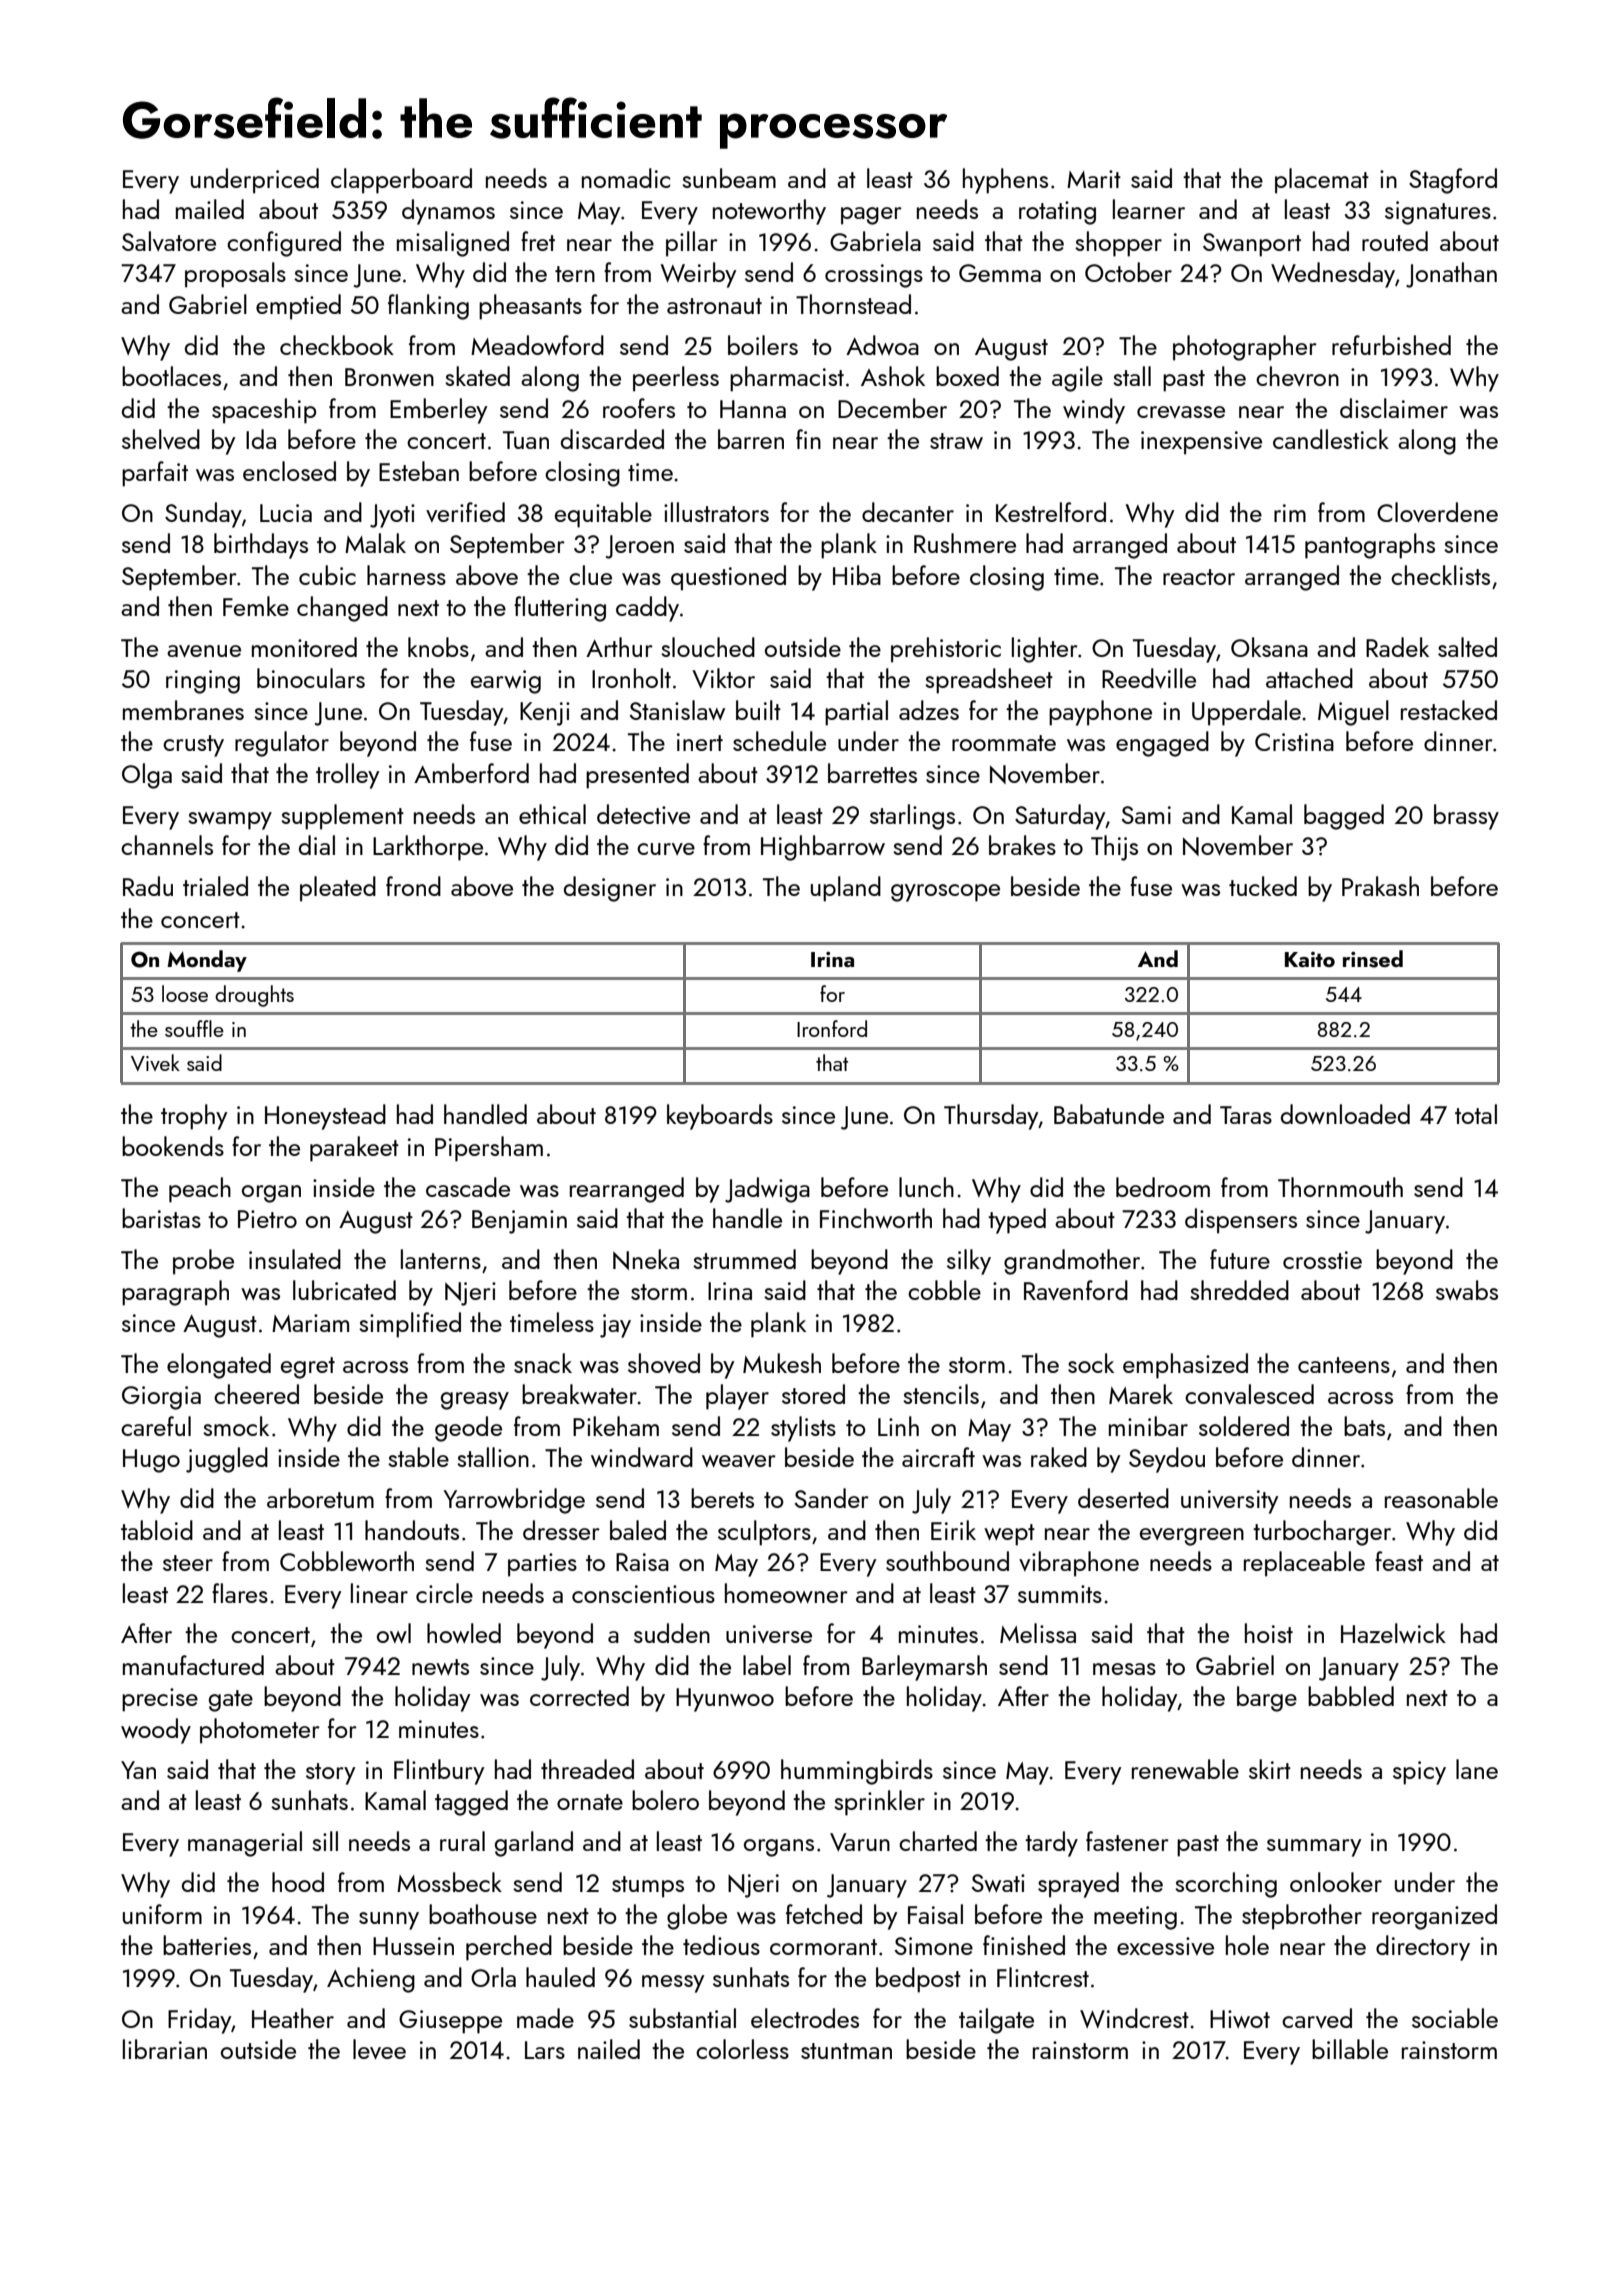 The height and width of the screenshot is (2292, 1620). What do you see at coordinates (832, 1028) in the screenshot?
I see `Ironford` at bounding box center [832, 1028].
